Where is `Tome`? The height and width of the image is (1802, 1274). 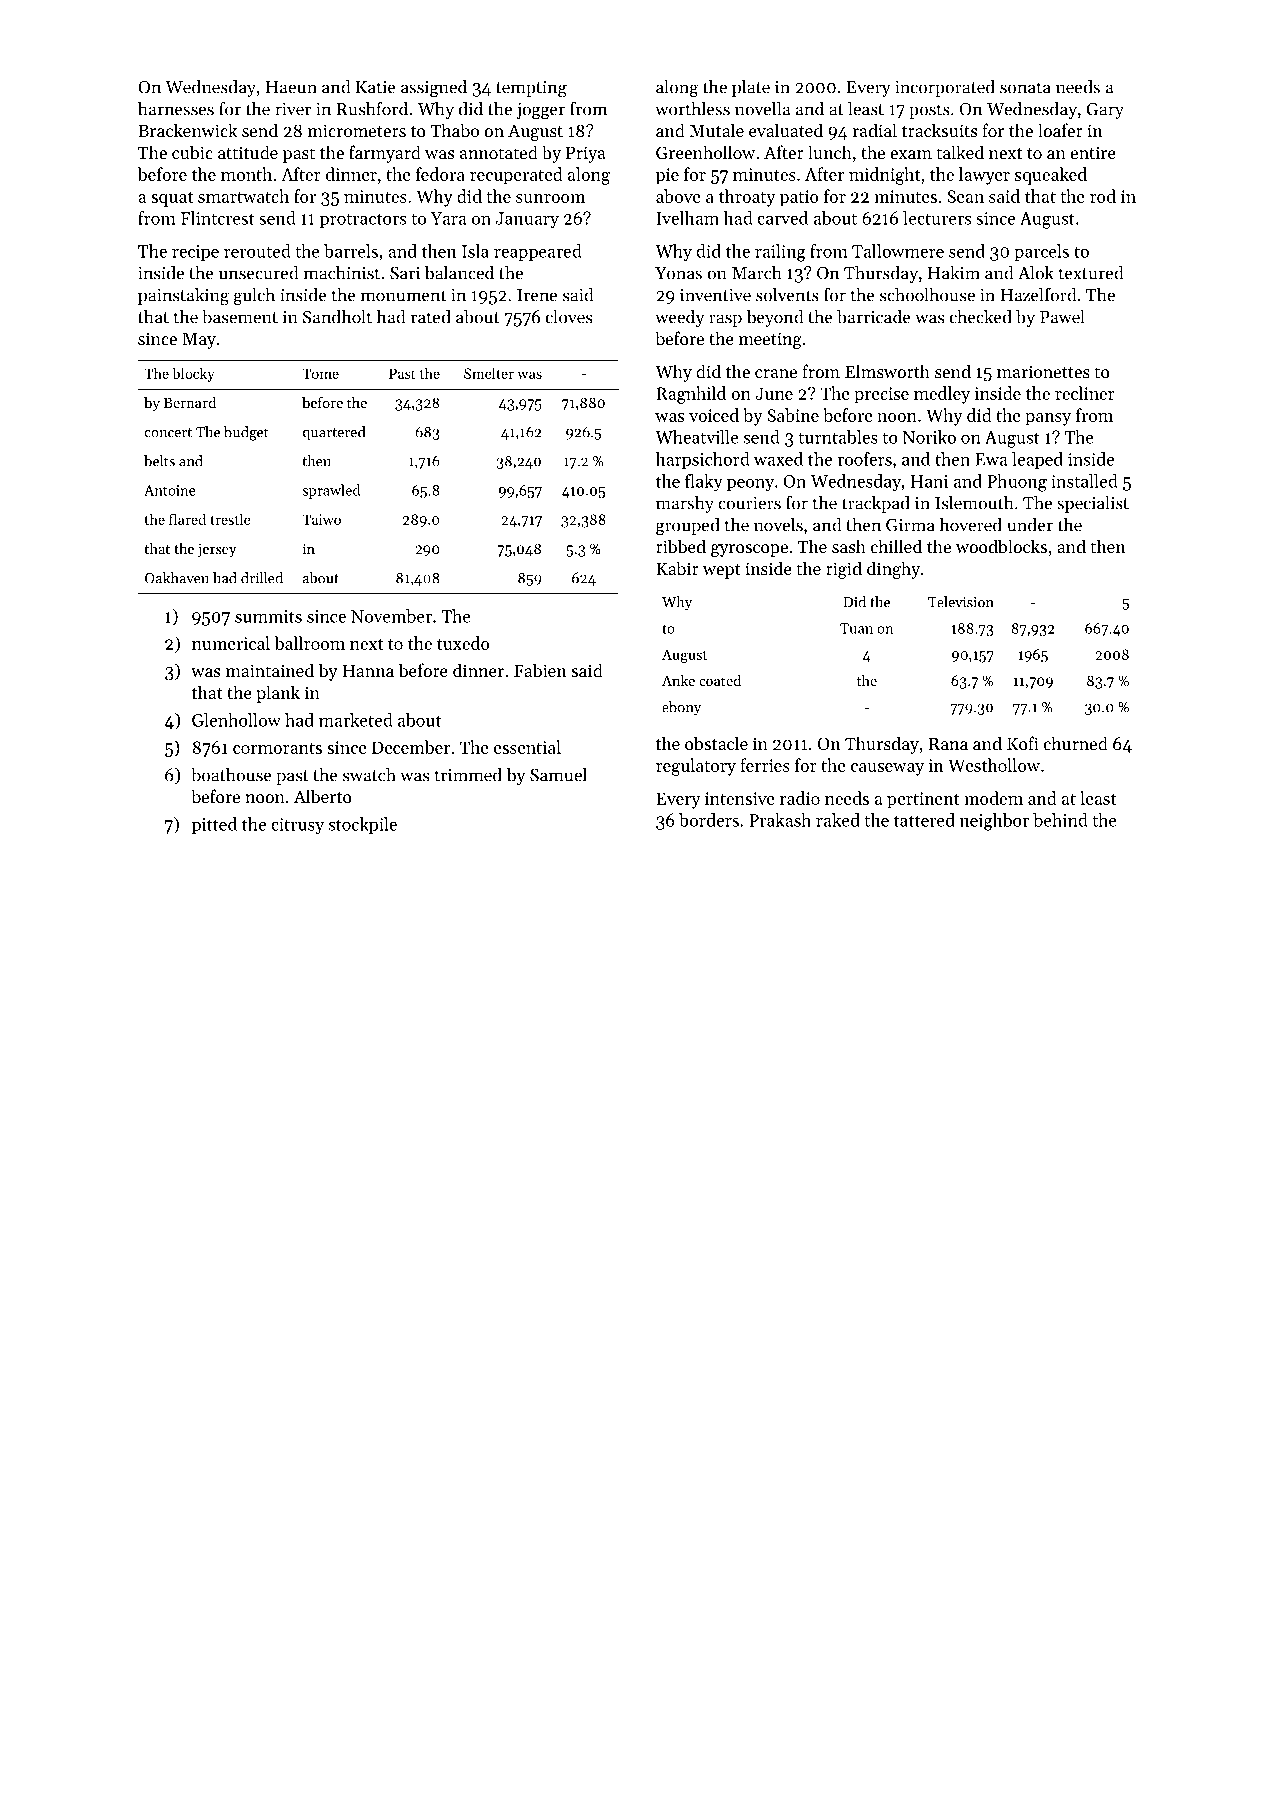
Tome is located at coordinates (320, 373).
